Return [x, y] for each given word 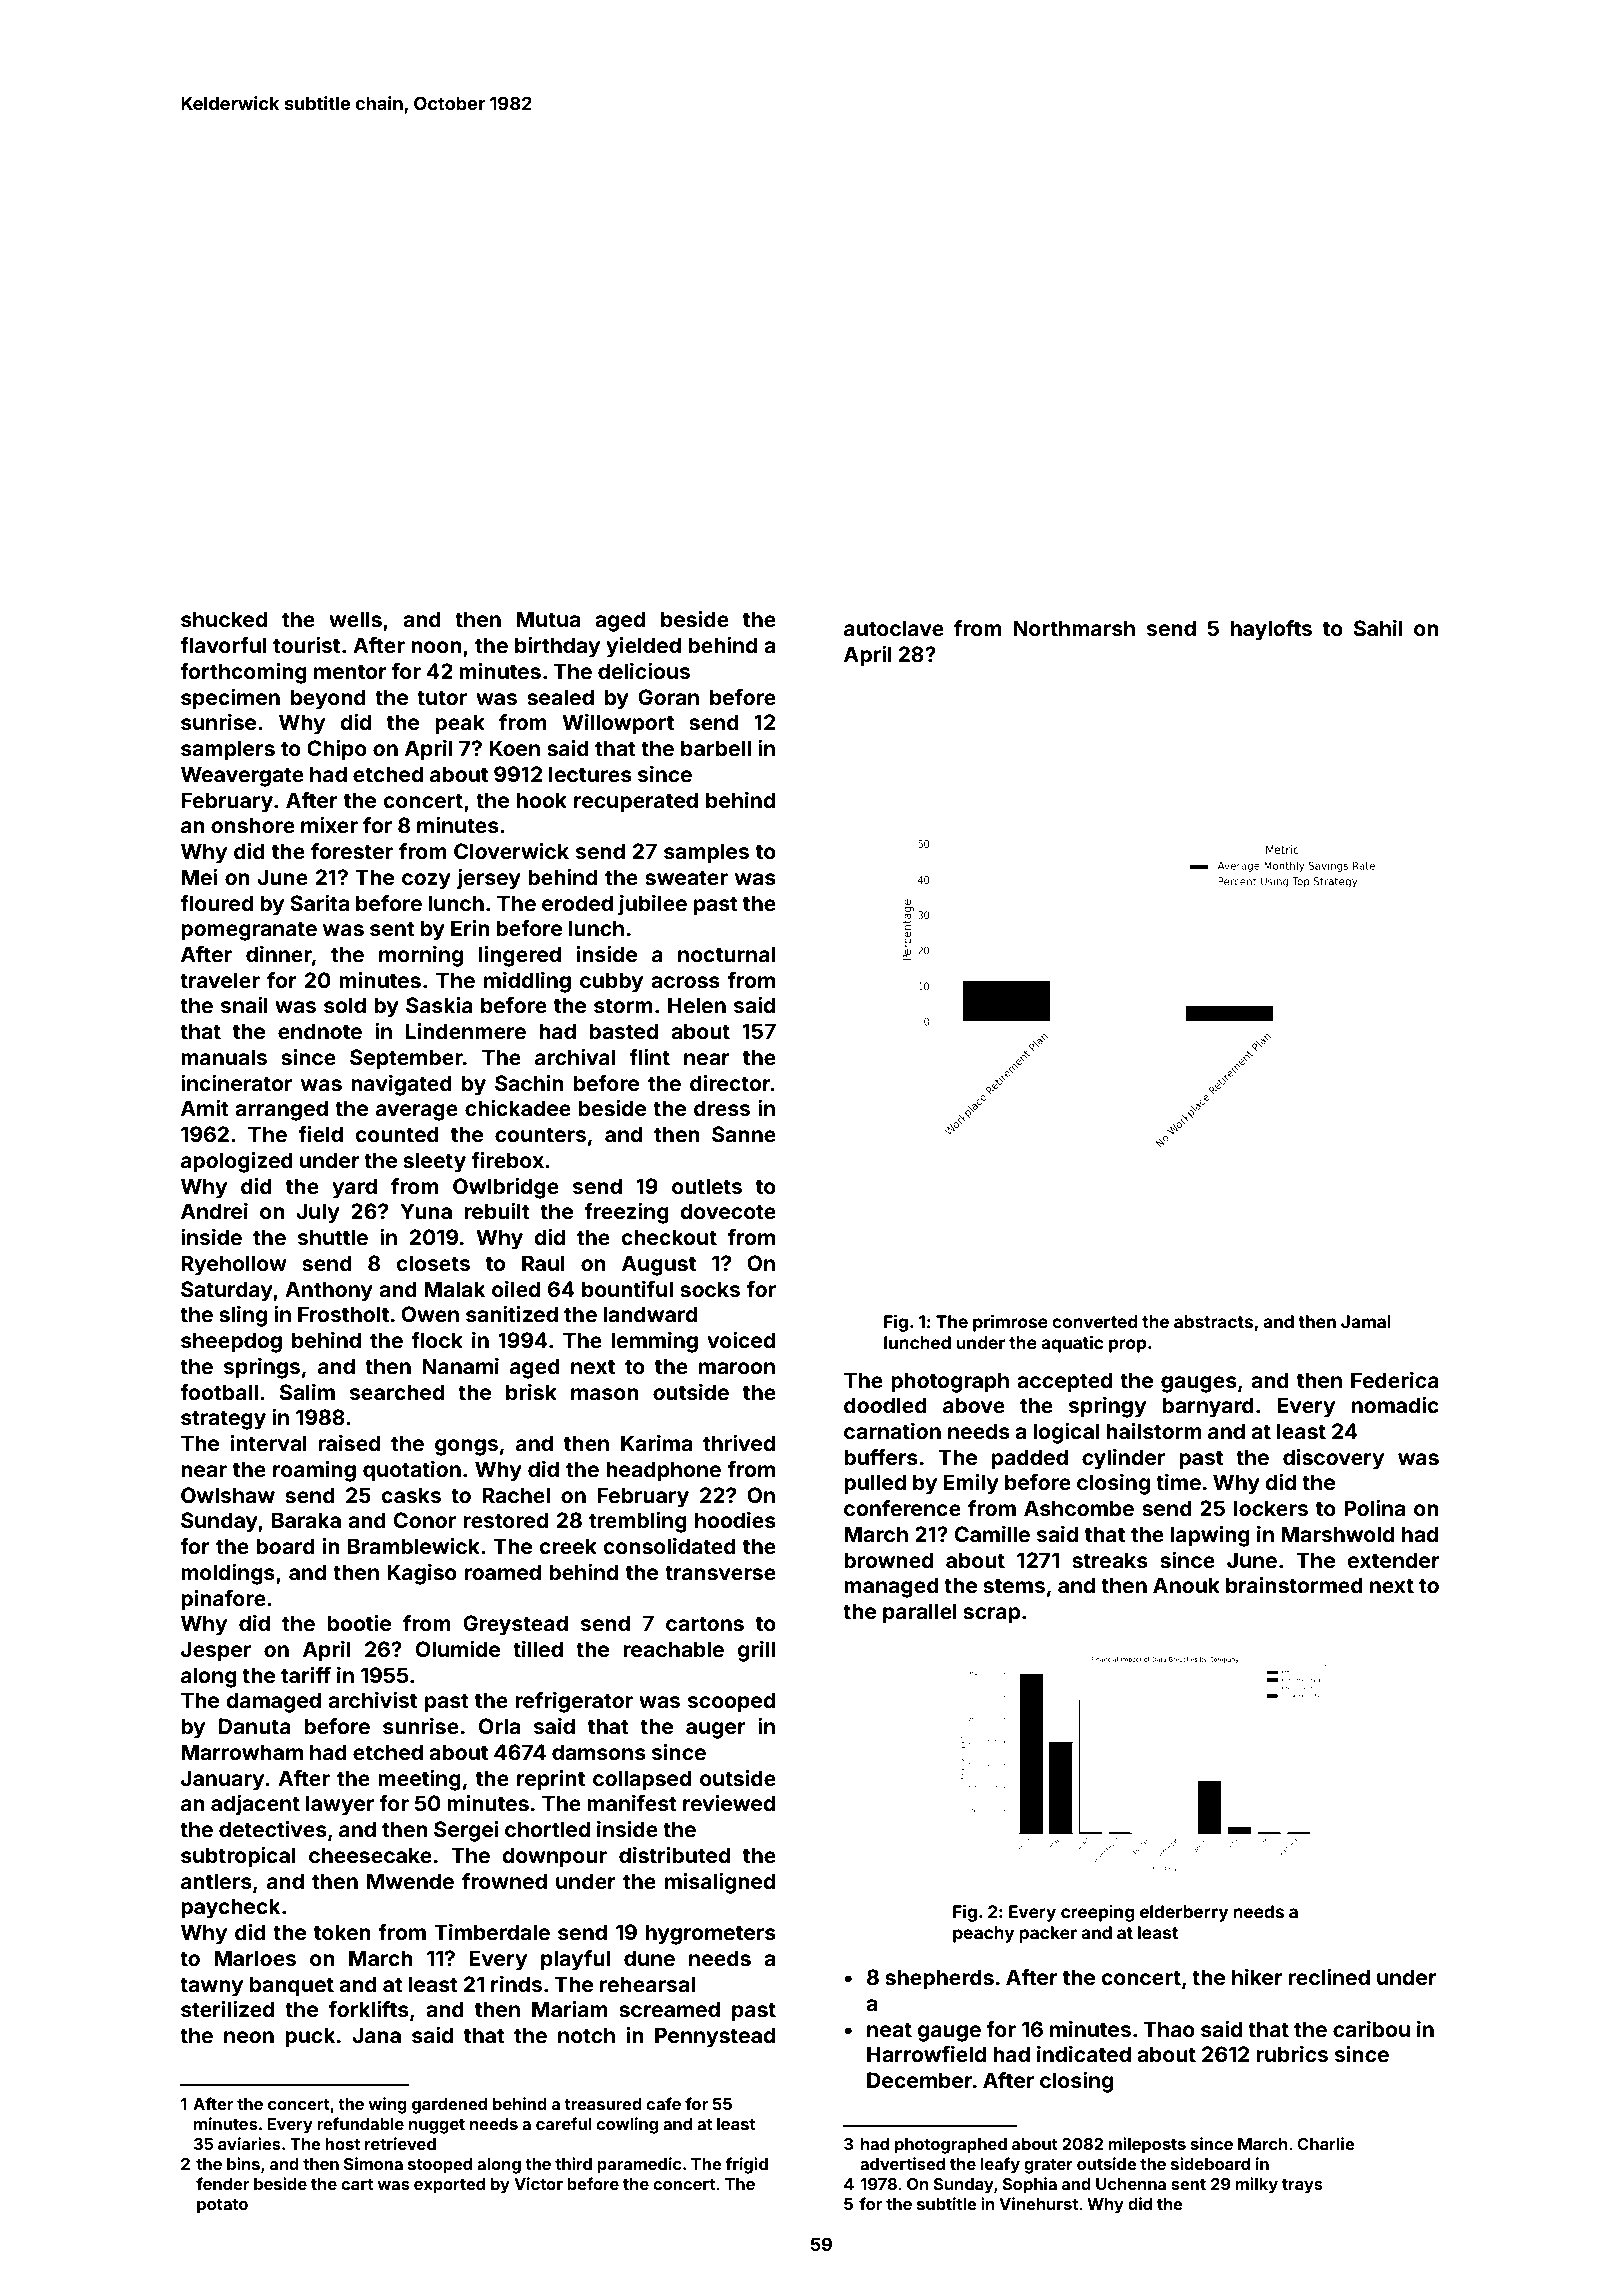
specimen [230, 699]
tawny [211, 1987]
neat [889, 2029]
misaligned [720, 1883]
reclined [1329, 1977]
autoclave [894, 628]
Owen [430, 1314]
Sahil [1378, 628]
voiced [741, 1340]
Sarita [319, 903]
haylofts [1271, 630]
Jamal [1366, 1321]
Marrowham [242, 1752]
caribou [1371, 2029]
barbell [716, 748]
